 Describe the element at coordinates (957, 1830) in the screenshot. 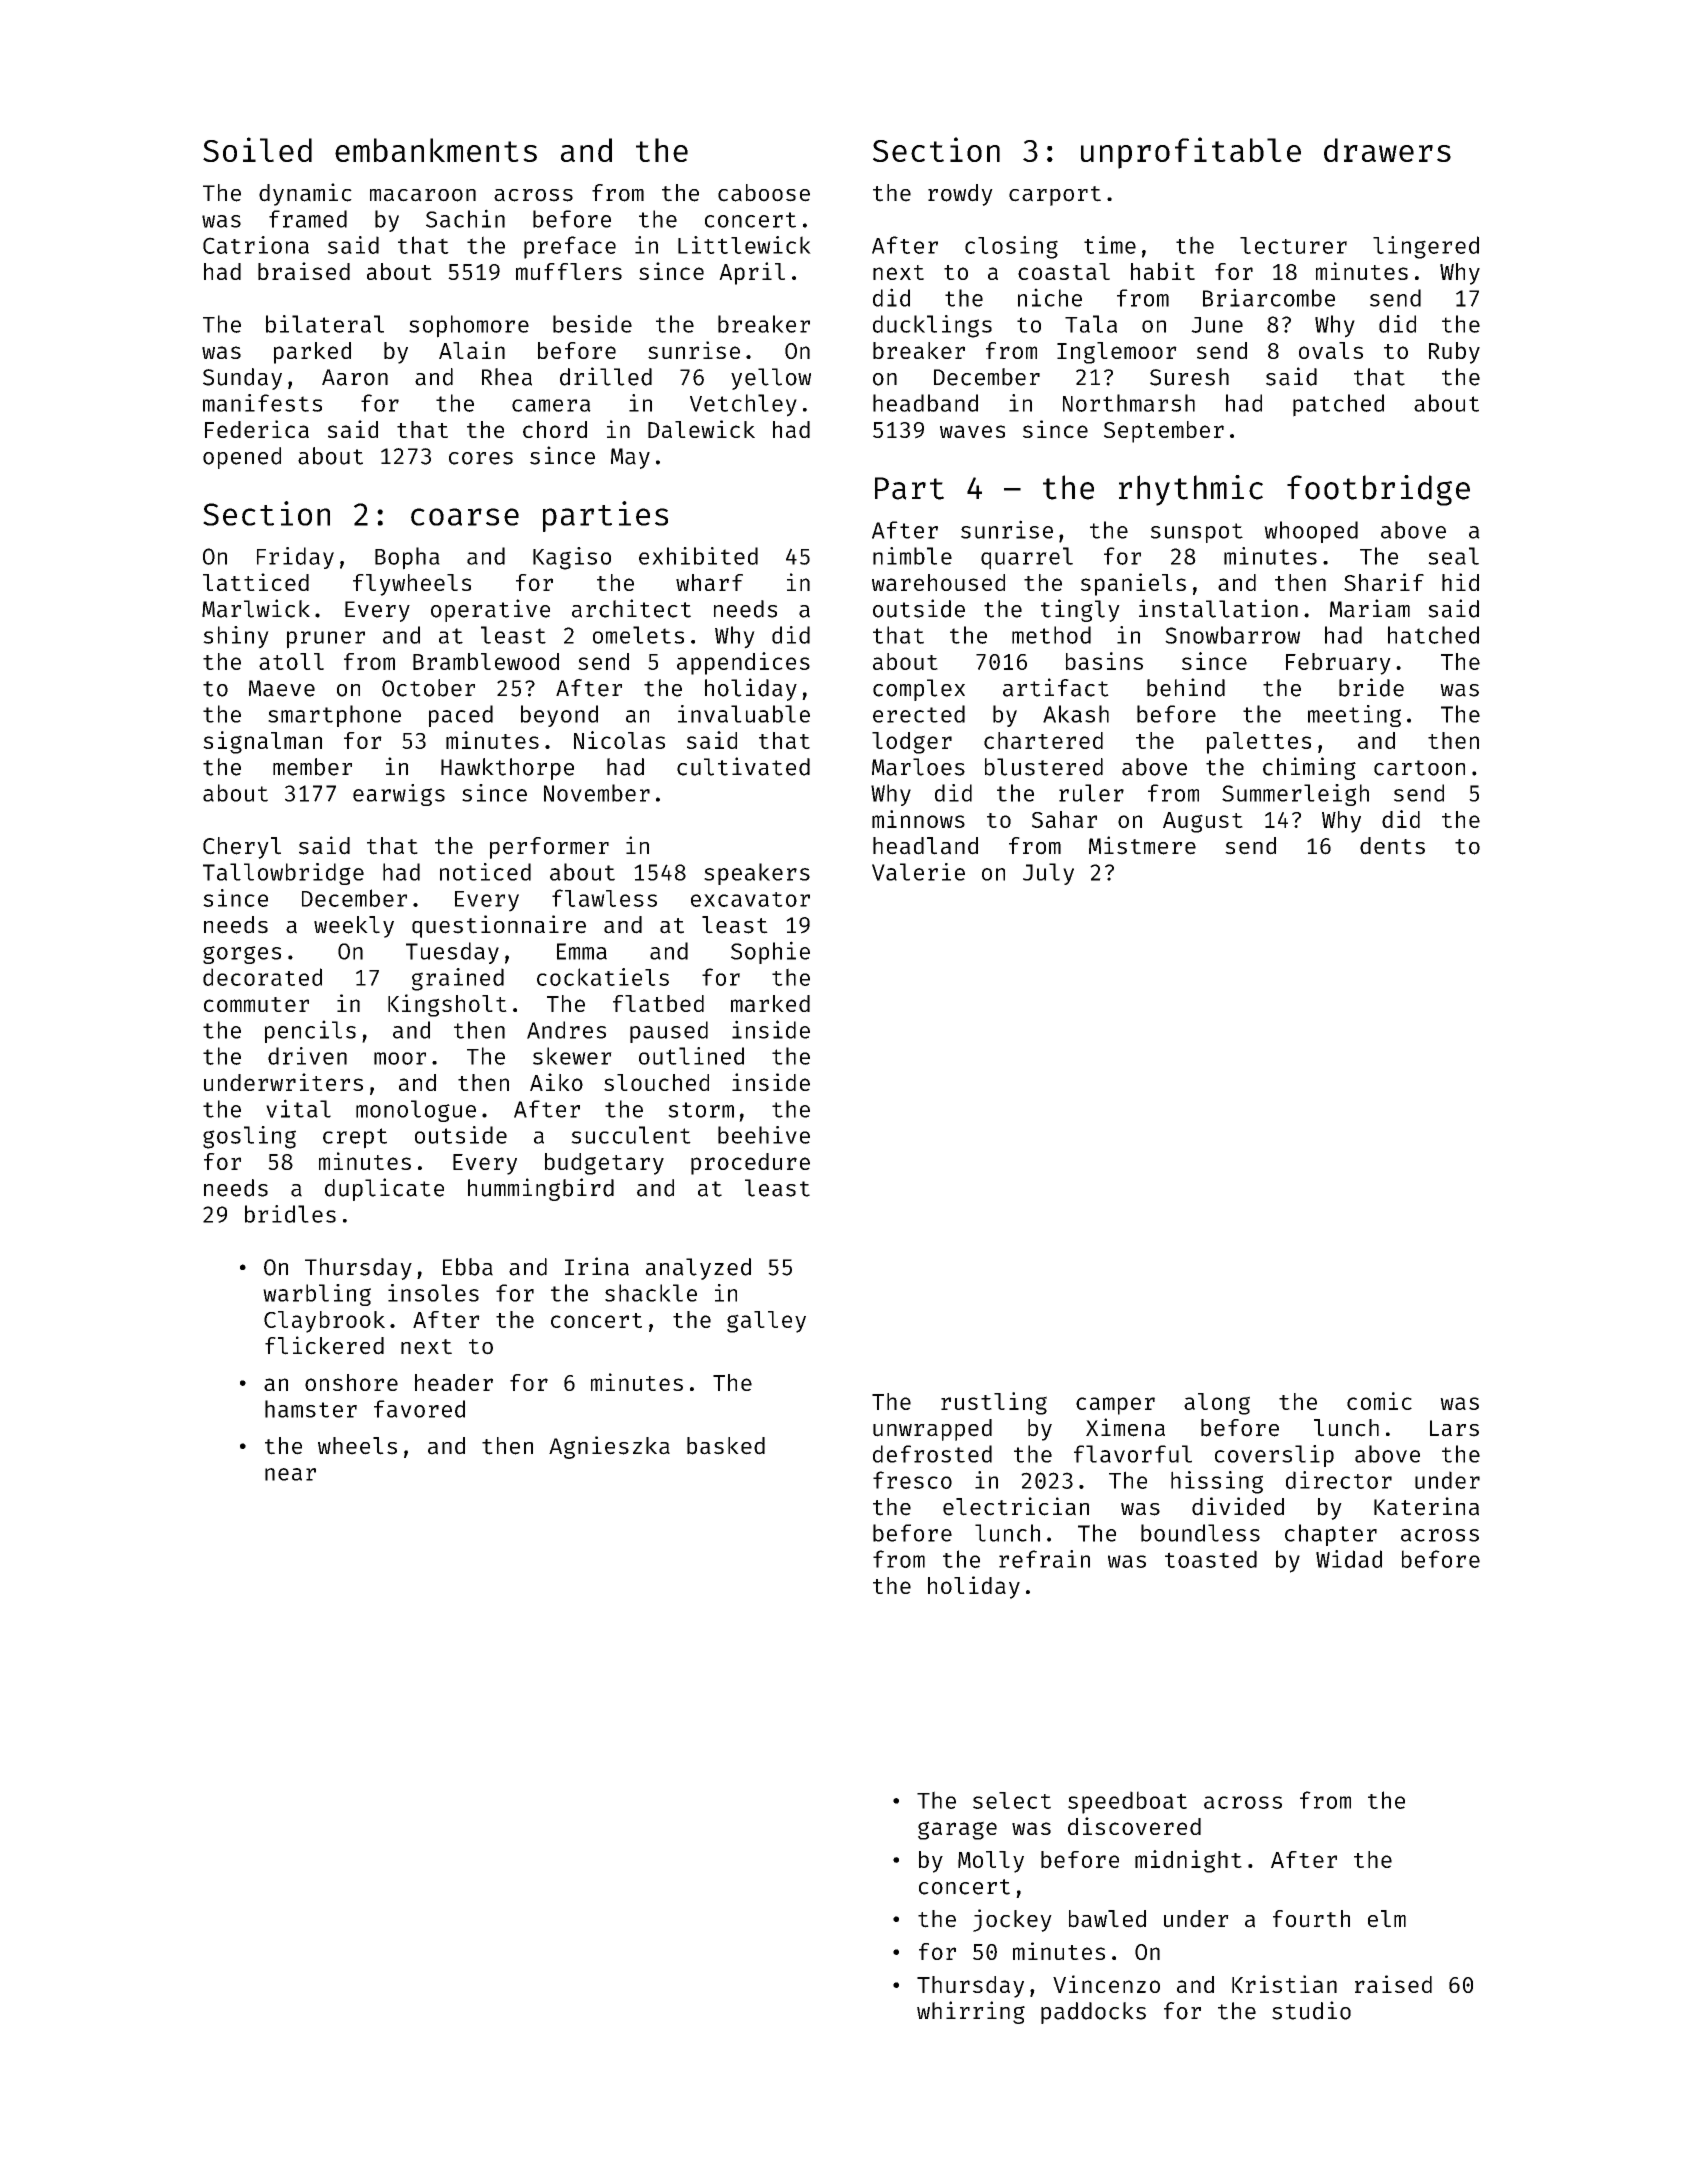

I see `garage` at that location.
